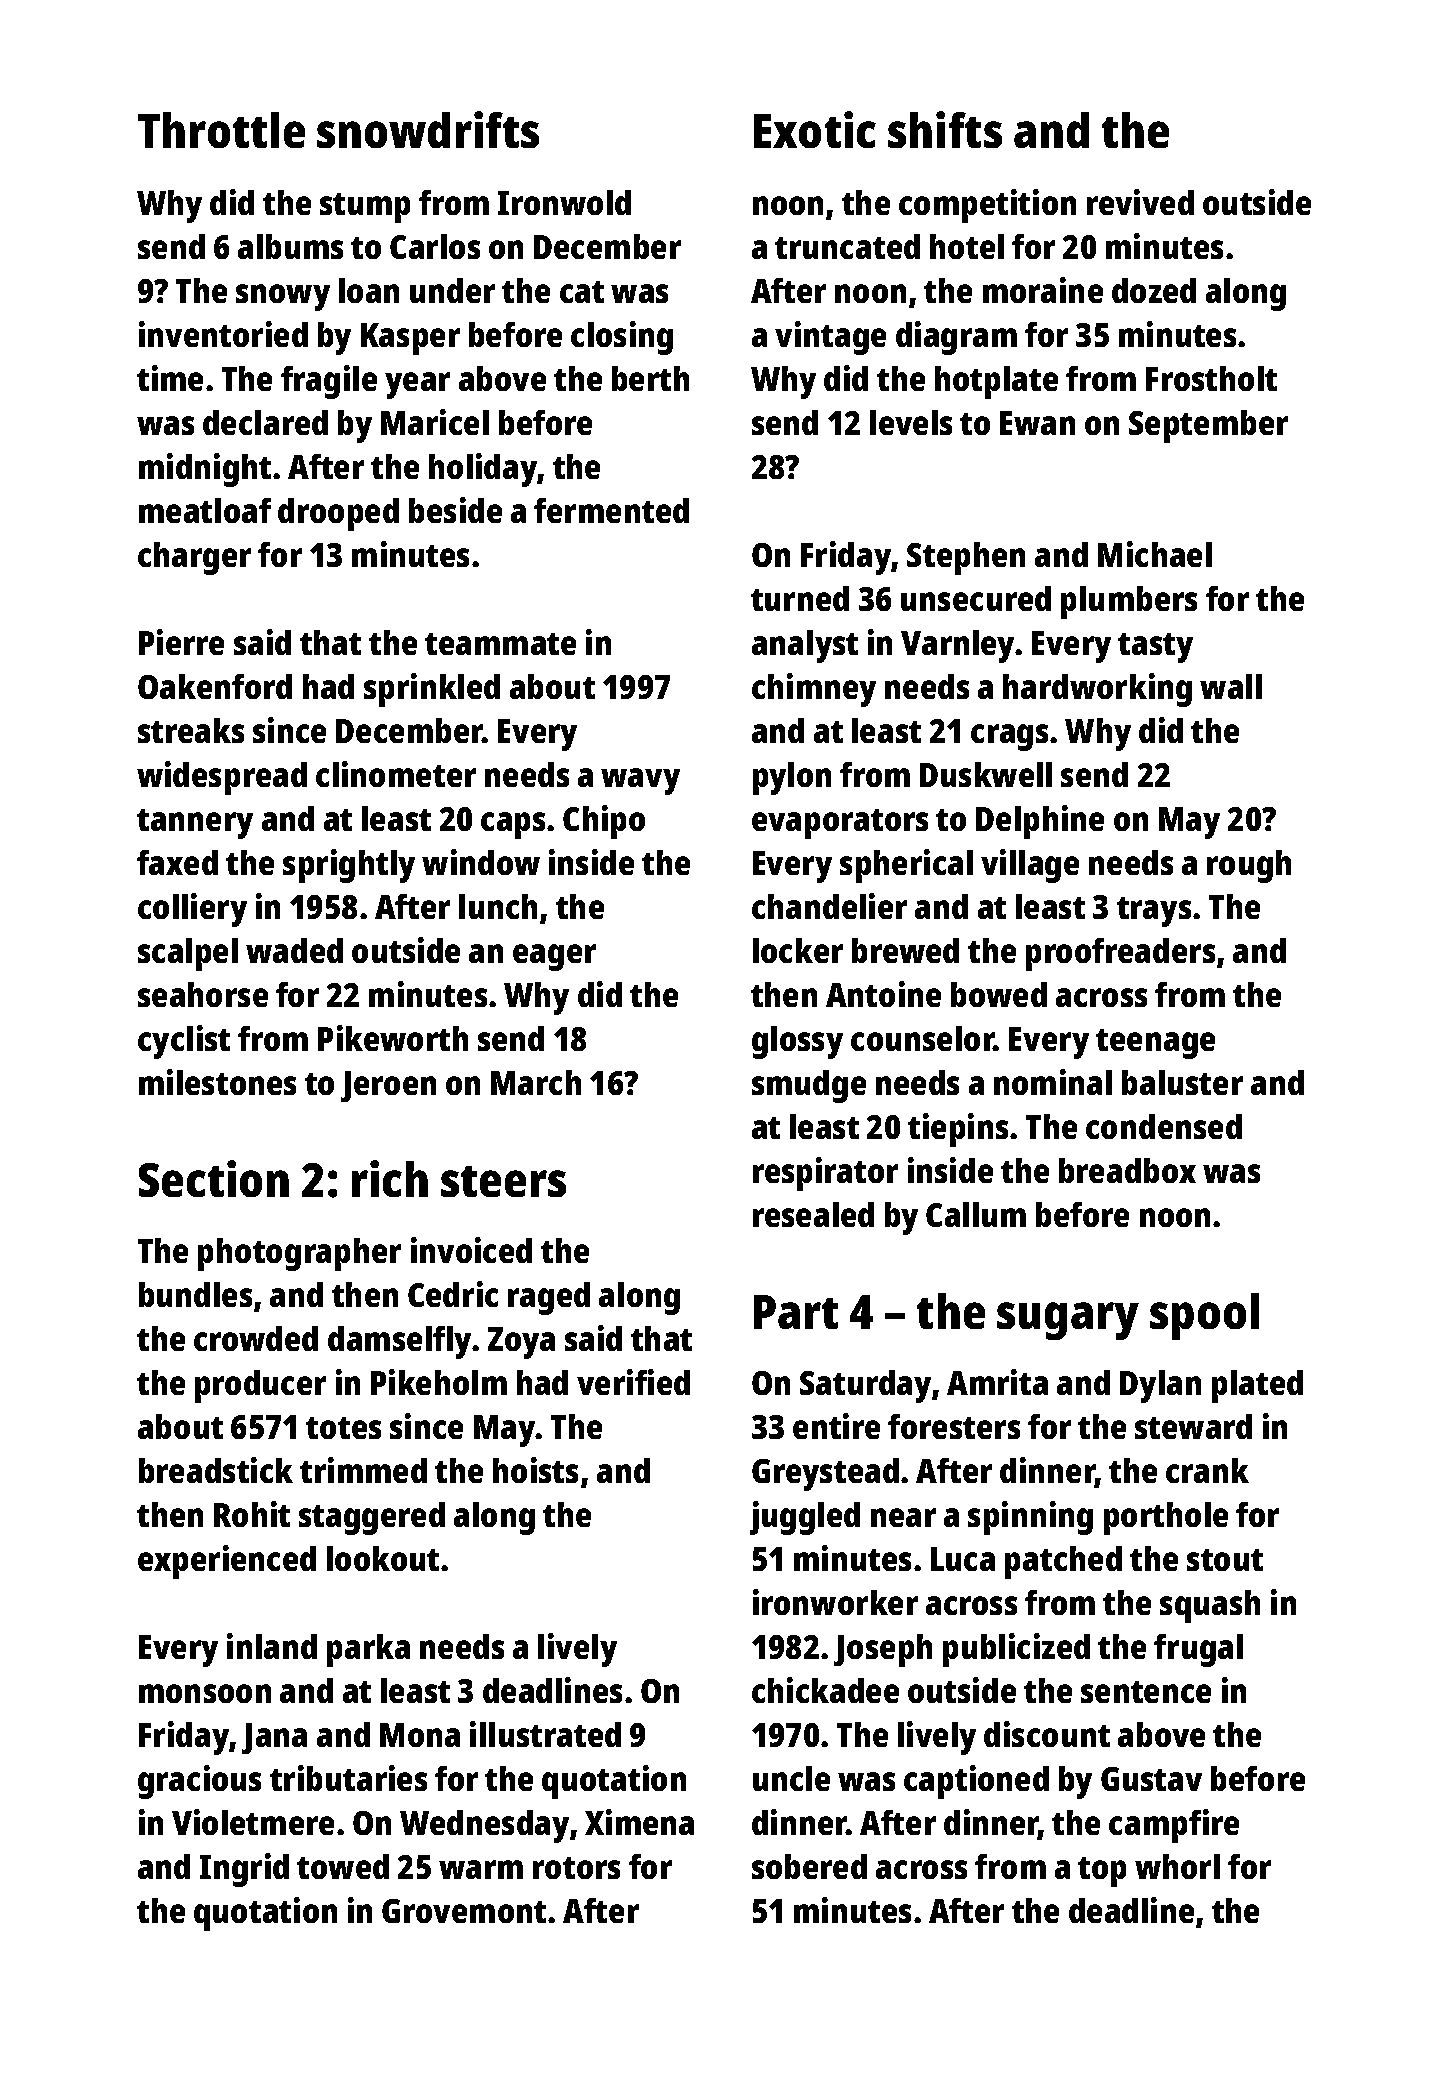 The image size is (1450, 2100). Describe the element at coordinates (805, 1518) in the image. I see `juggled` at that location.
